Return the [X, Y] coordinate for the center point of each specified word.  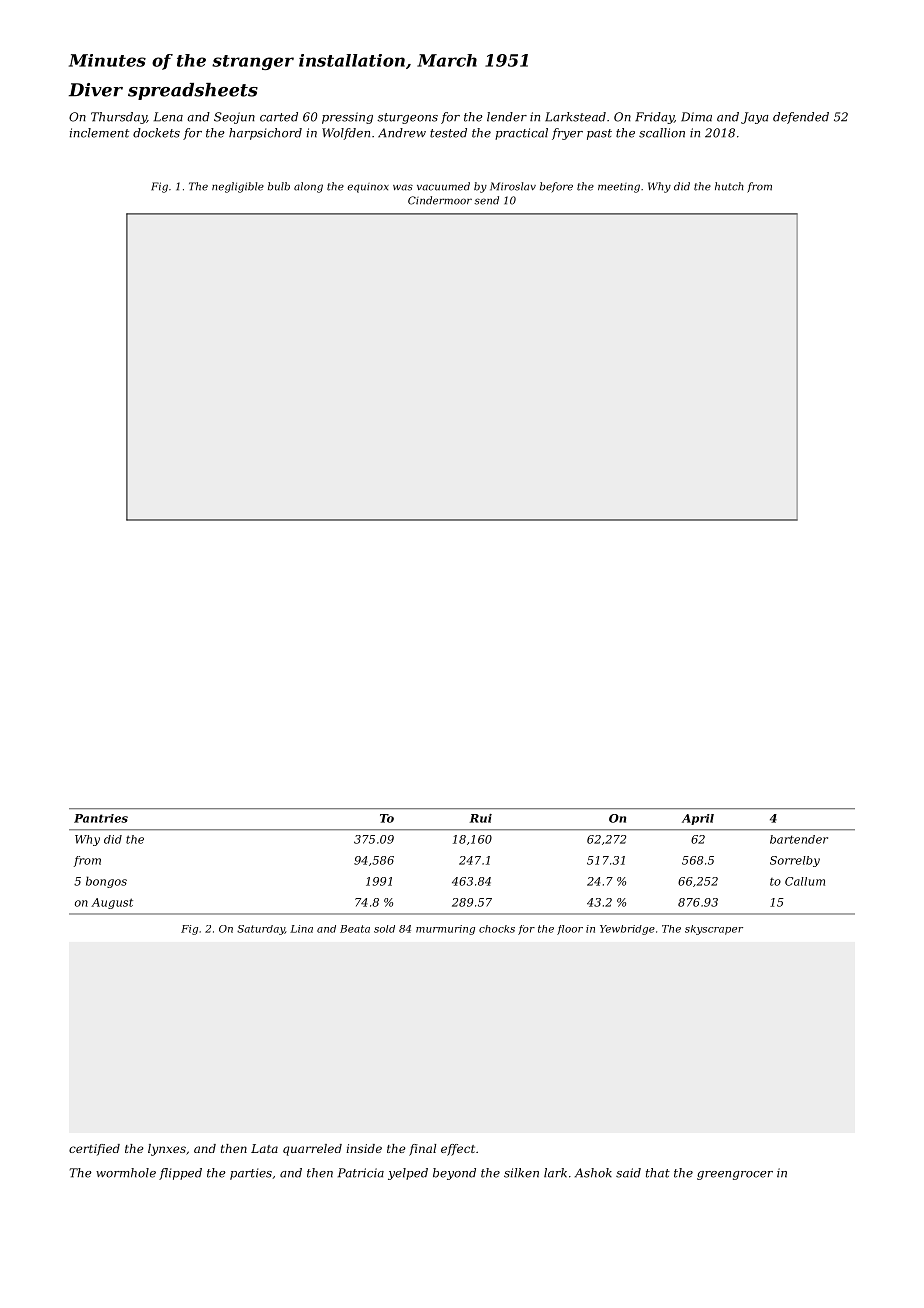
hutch [729, 186]
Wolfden [346, 134]
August [112, 903]
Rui [481, 818]
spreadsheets [193, 91]
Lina [301, 929]
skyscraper [714, 930]
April [698, 819]
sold [384, 929]
